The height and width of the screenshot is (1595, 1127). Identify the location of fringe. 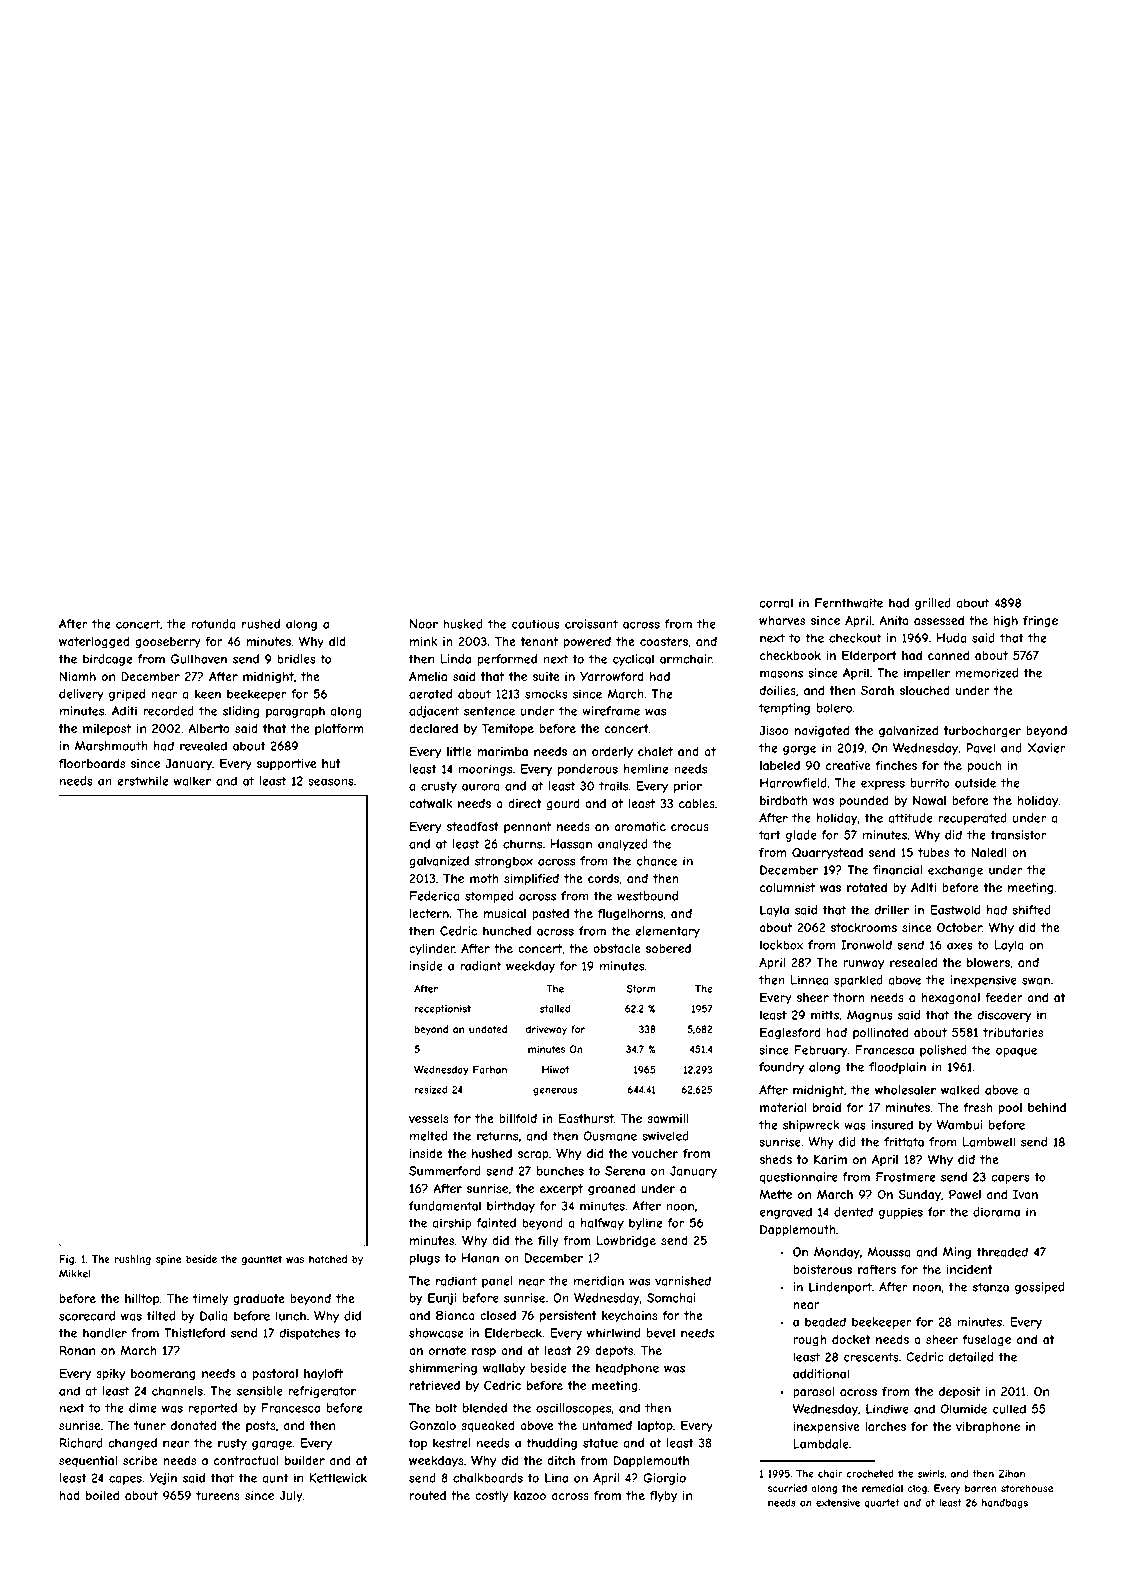
(1040, 622).
